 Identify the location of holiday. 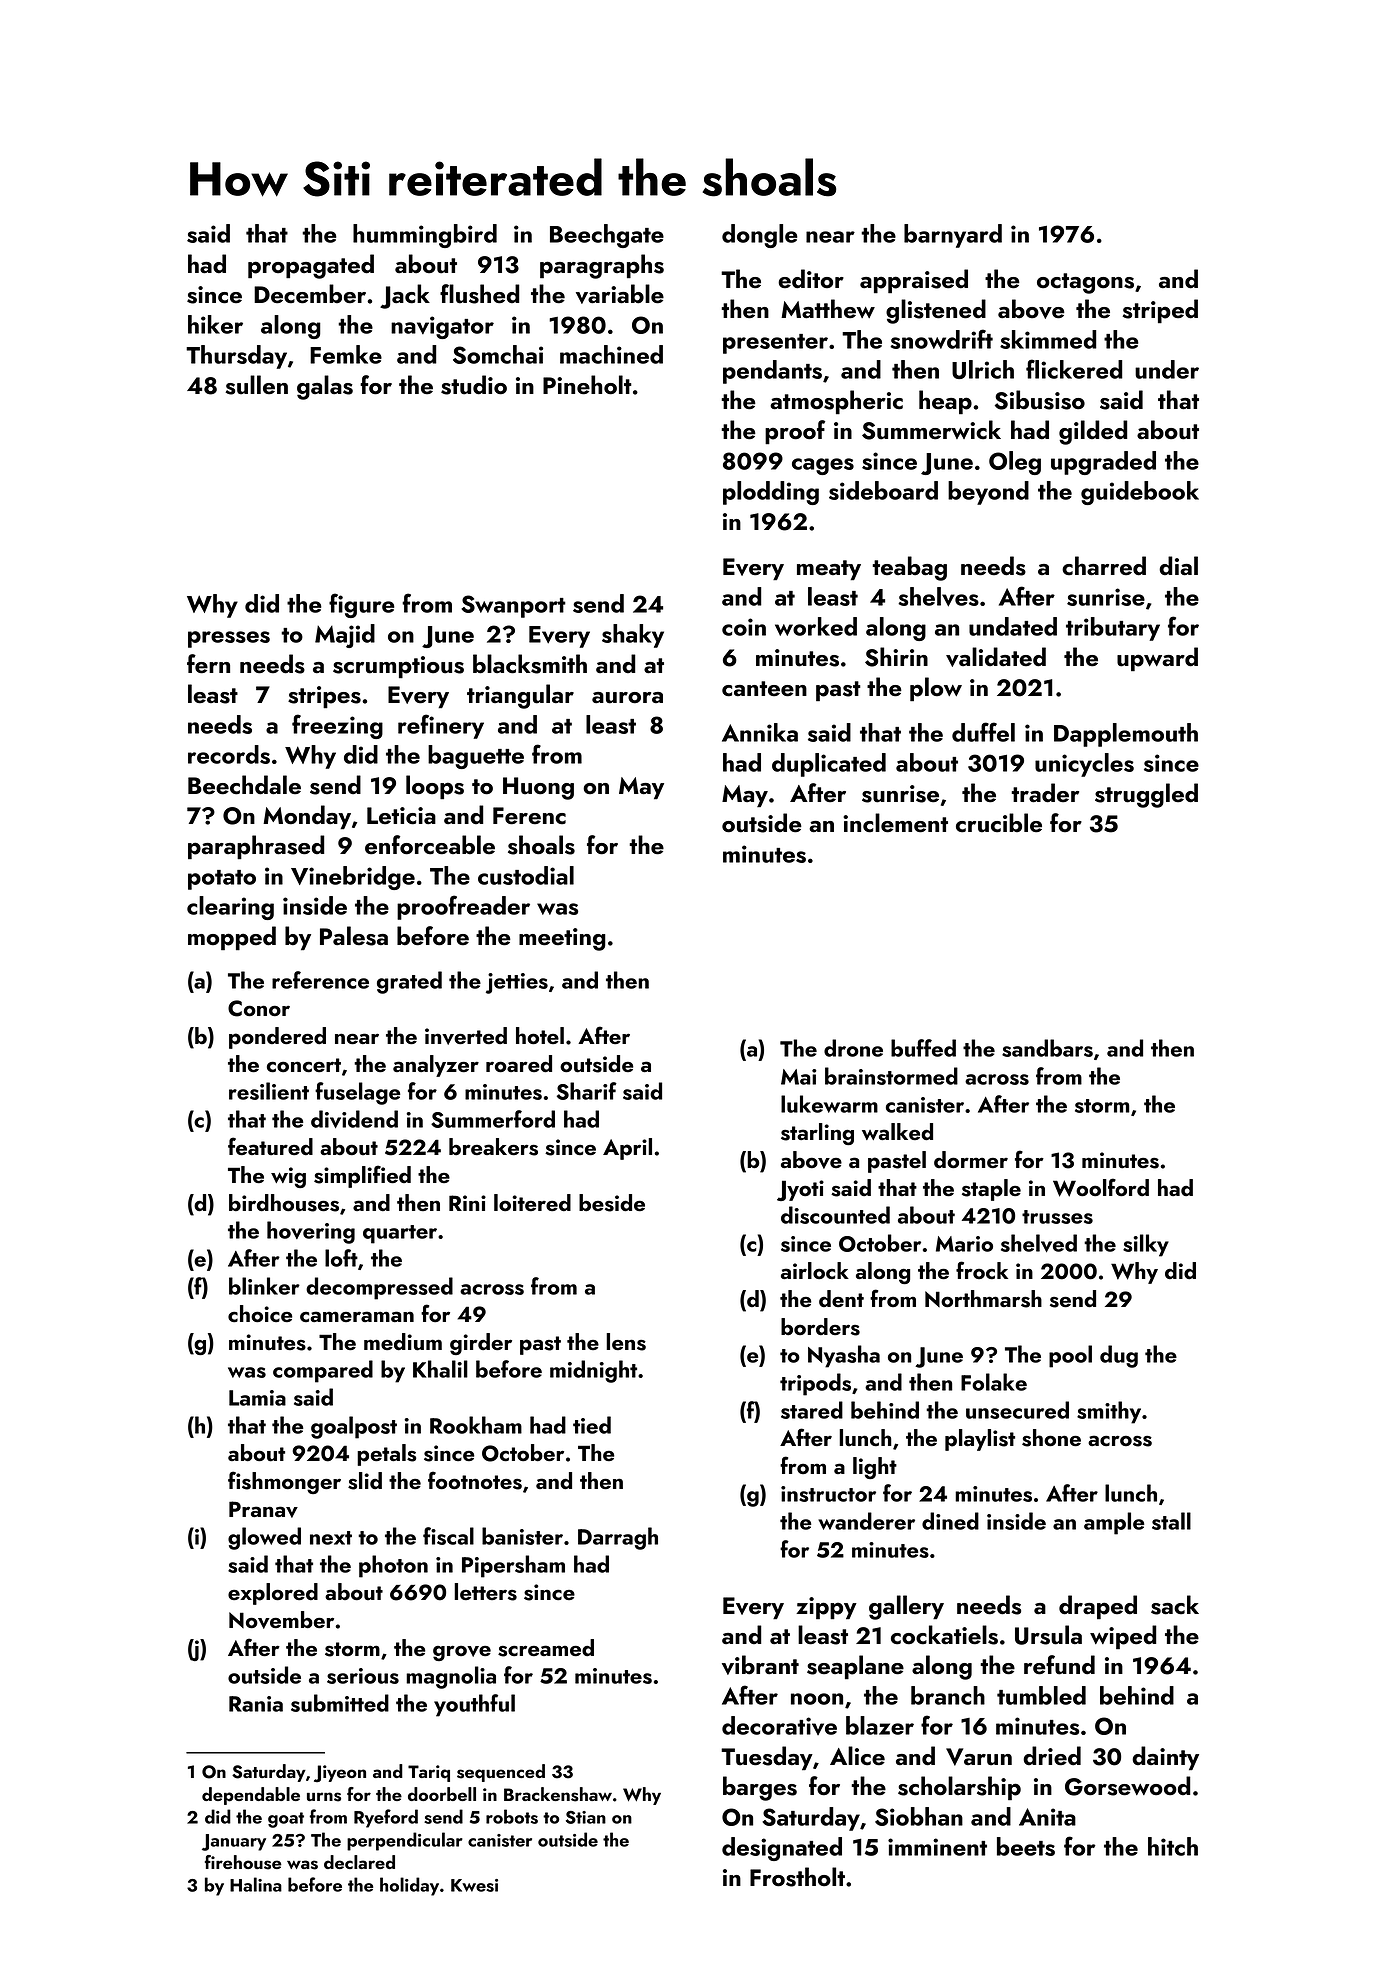
(409, 1886).
